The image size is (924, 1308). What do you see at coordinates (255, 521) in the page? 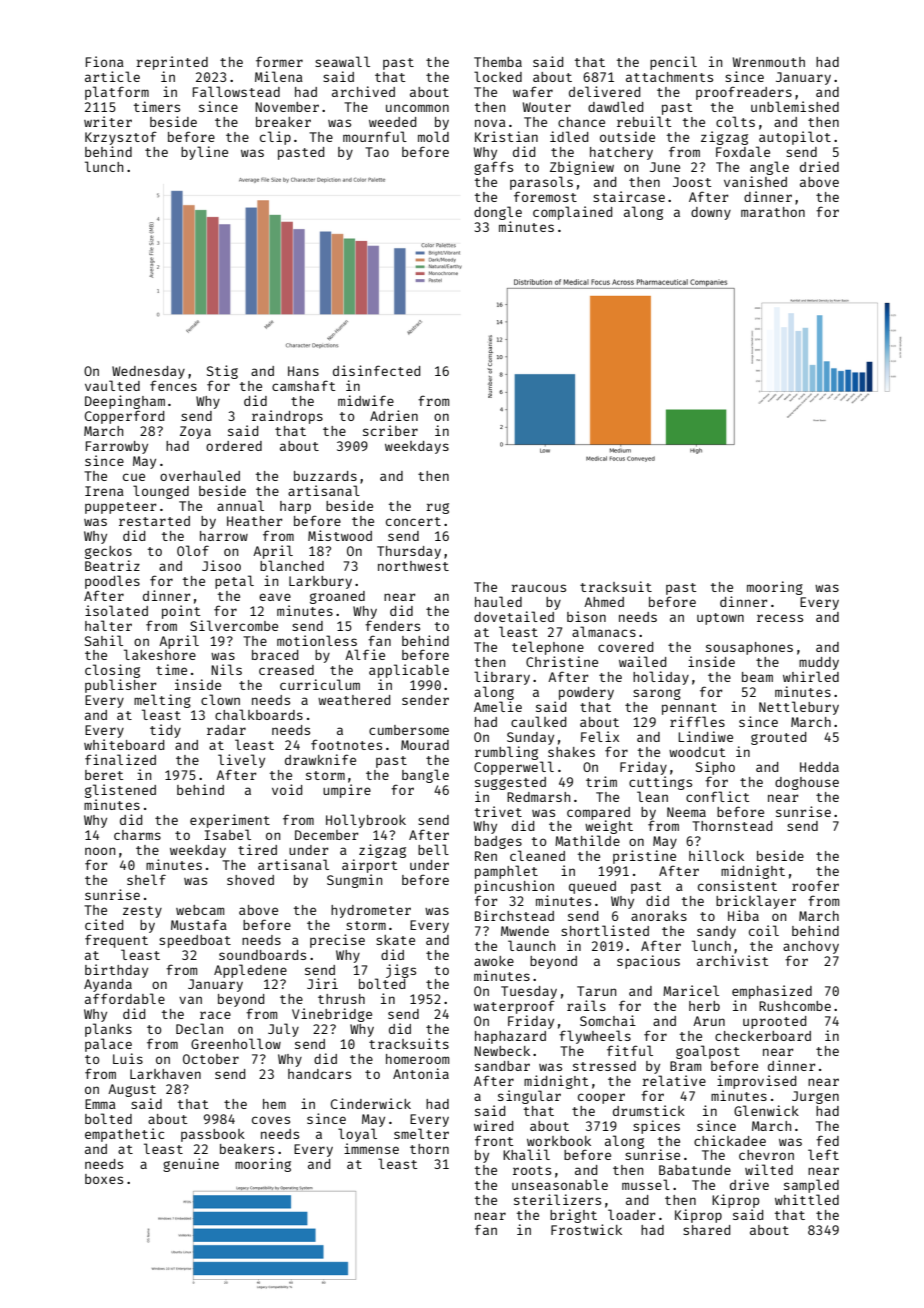
I see `Heather` at bounding box center [255, 521].
